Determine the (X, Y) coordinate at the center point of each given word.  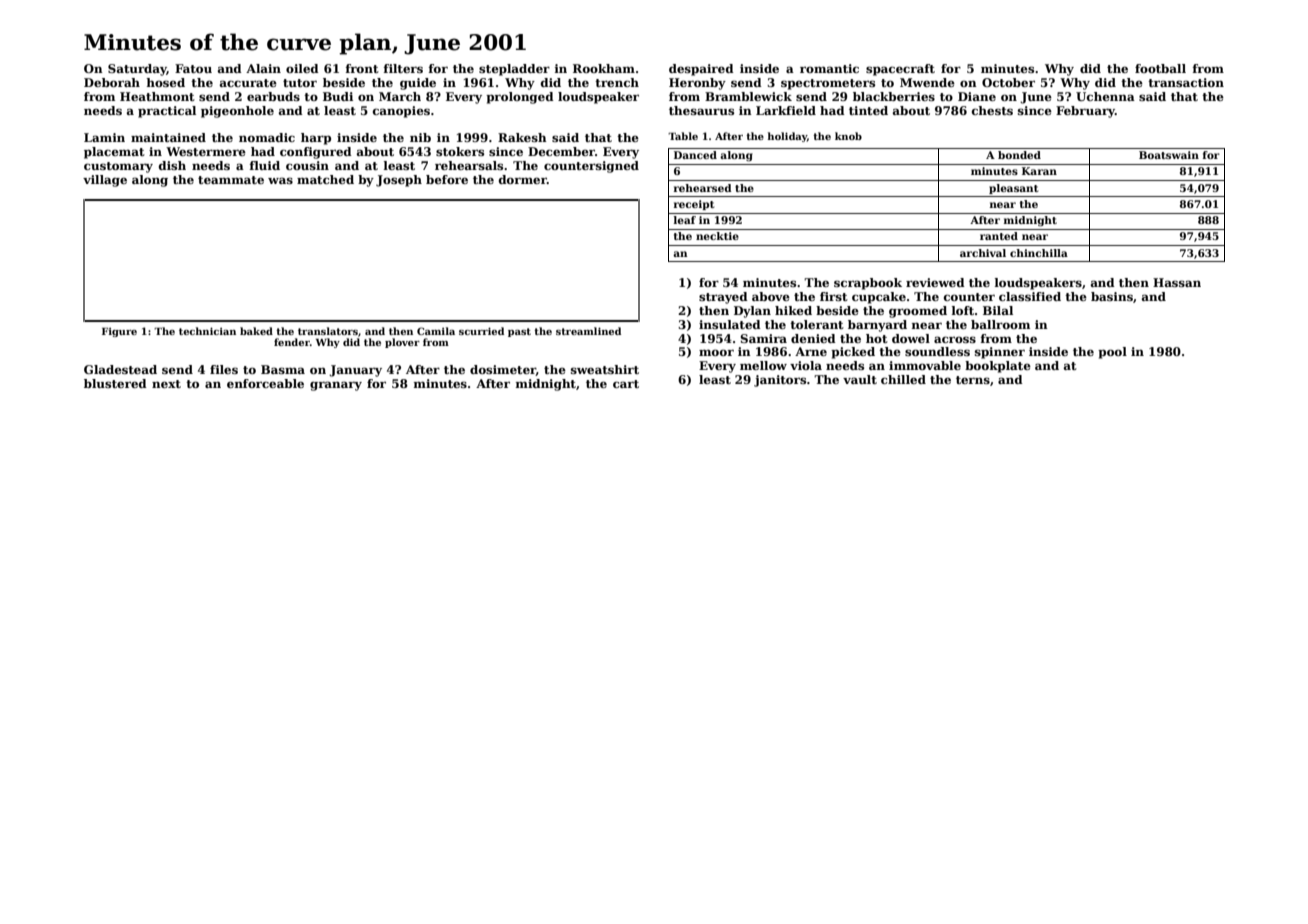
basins (1112, 296)
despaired (701, 70)
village (105, 181)
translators (328, 331)
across (955, 339)
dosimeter (503, 370)
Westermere (206, 151)
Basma (283, 369)
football (1160, 68)
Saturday (137, 70)
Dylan (752, 312)
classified (1030, 296)
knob (848, 136)
